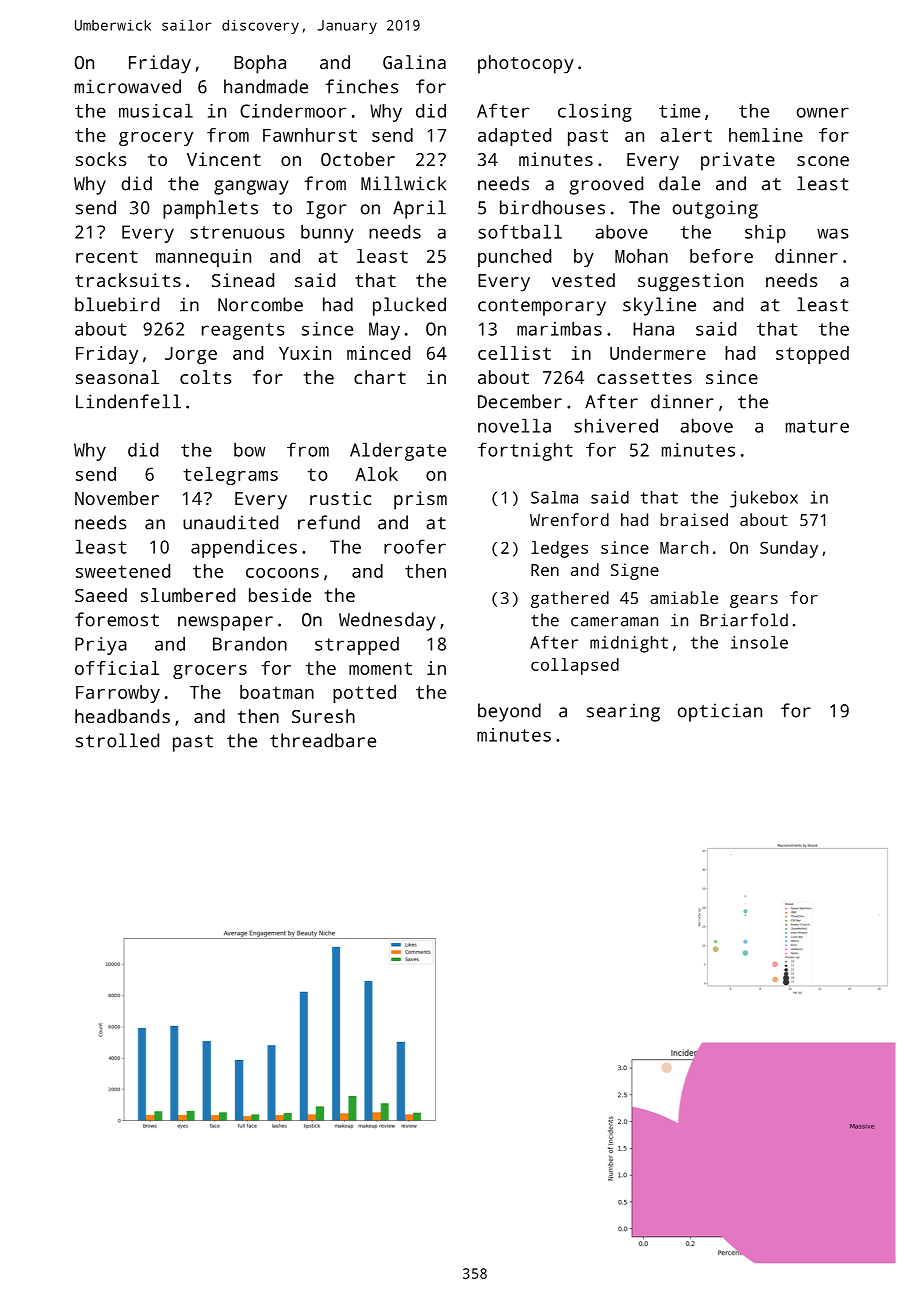  What do you see at coordinates (117, 377) in the image?
I see `seasonal` at bounding box center [117, 377].
